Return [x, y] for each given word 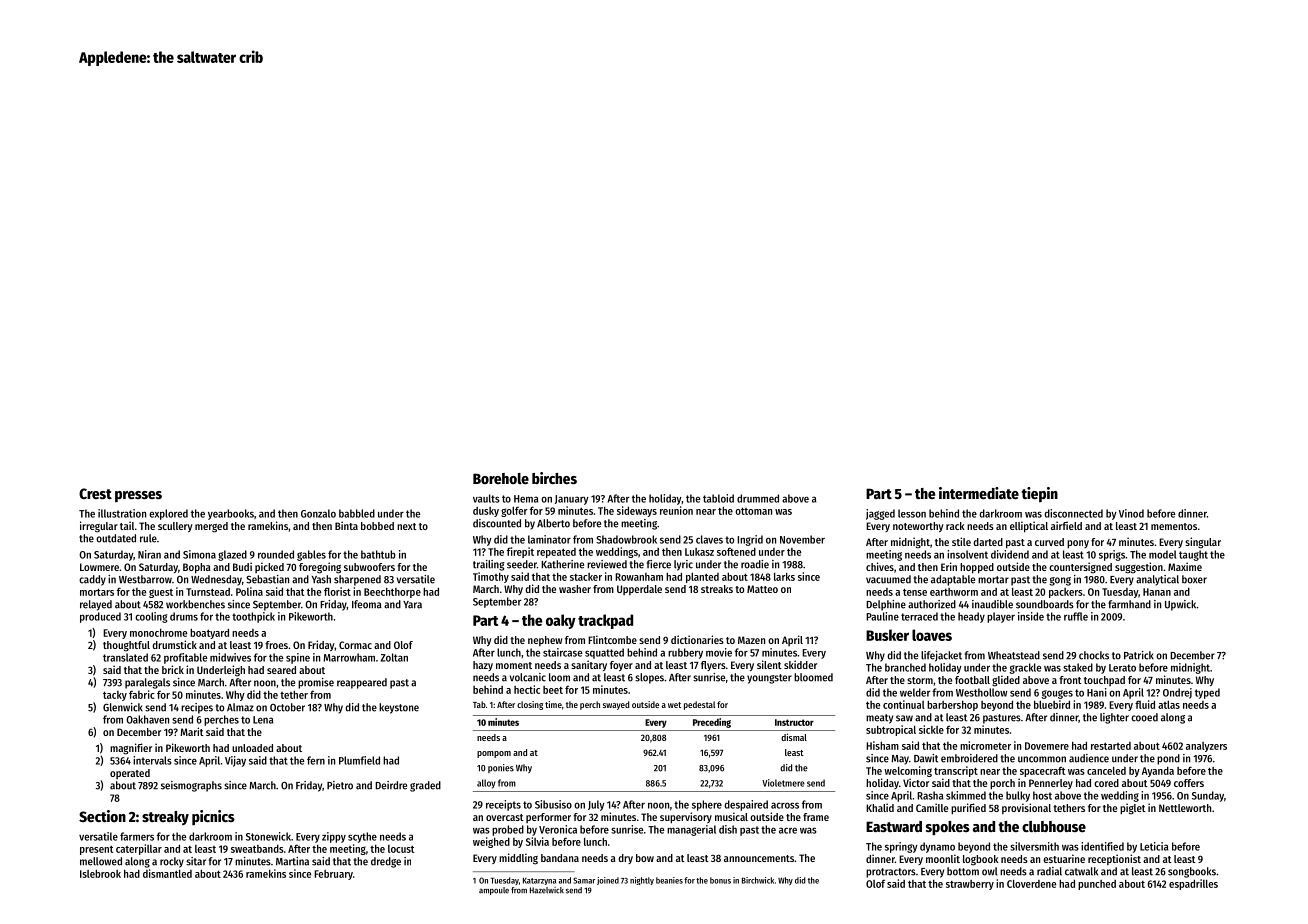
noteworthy [918, 527]
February [333, 875]
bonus [720, 880]
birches [554, 478]
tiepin [1040, 494]
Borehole [501, 478]
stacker [586, 577]
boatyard [209, 633]
